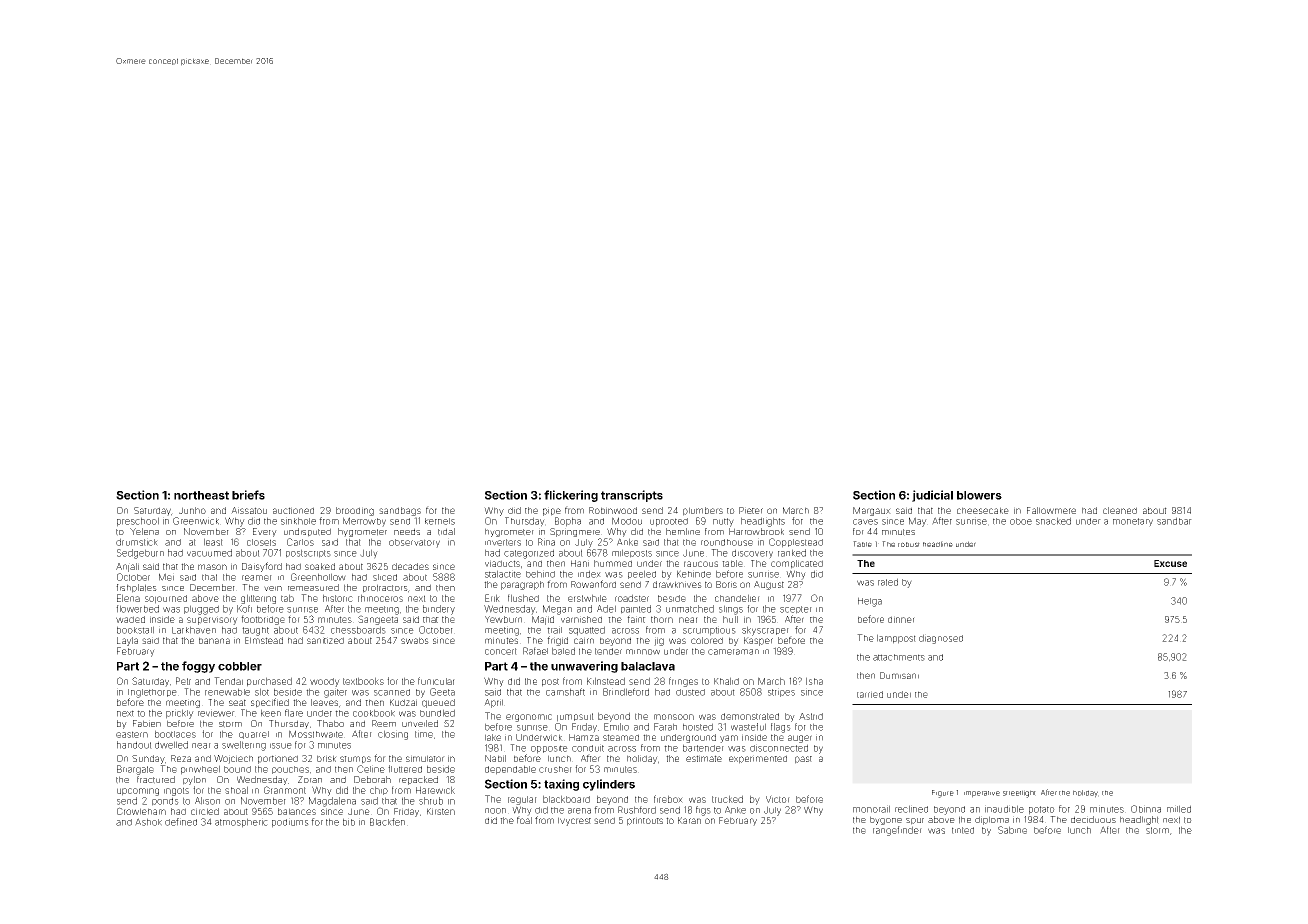 This page has height=924, width=1308. I want to click on chandelier, so click(737, 598).
